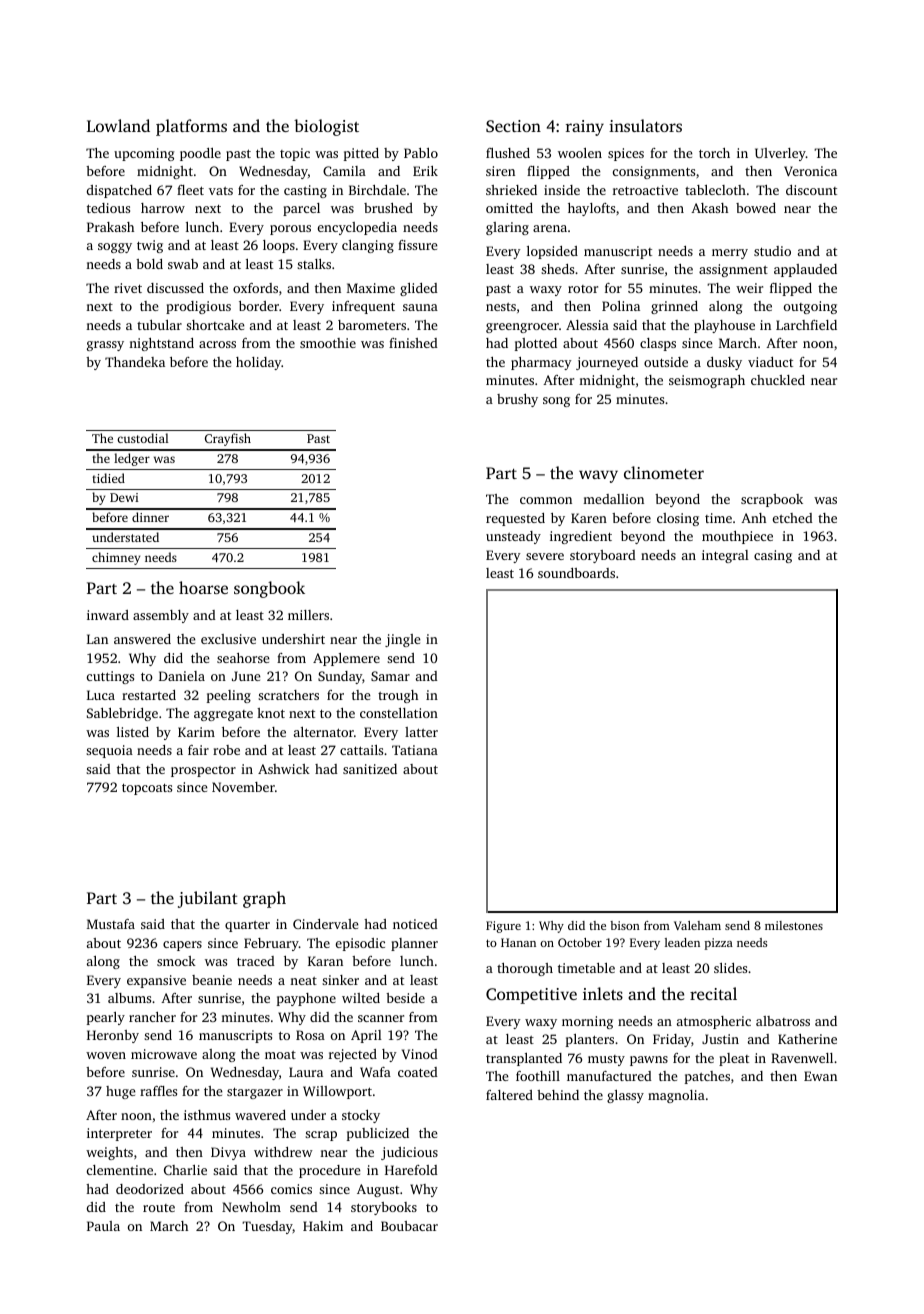  Describe the element at coordinates (409, 1226) in the image. I see `Boubacar` at that location.
